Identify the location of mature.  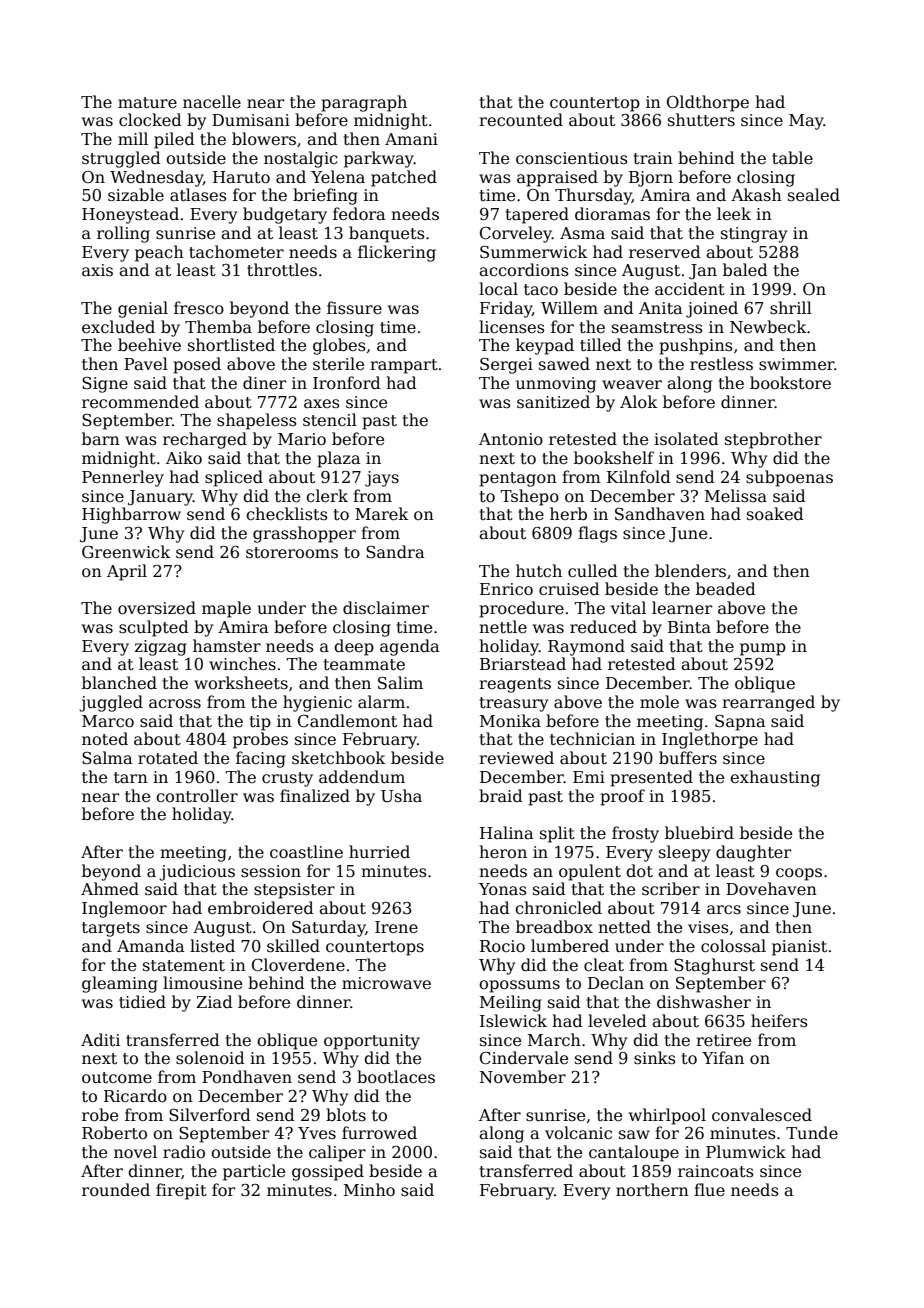
(147, 103).
